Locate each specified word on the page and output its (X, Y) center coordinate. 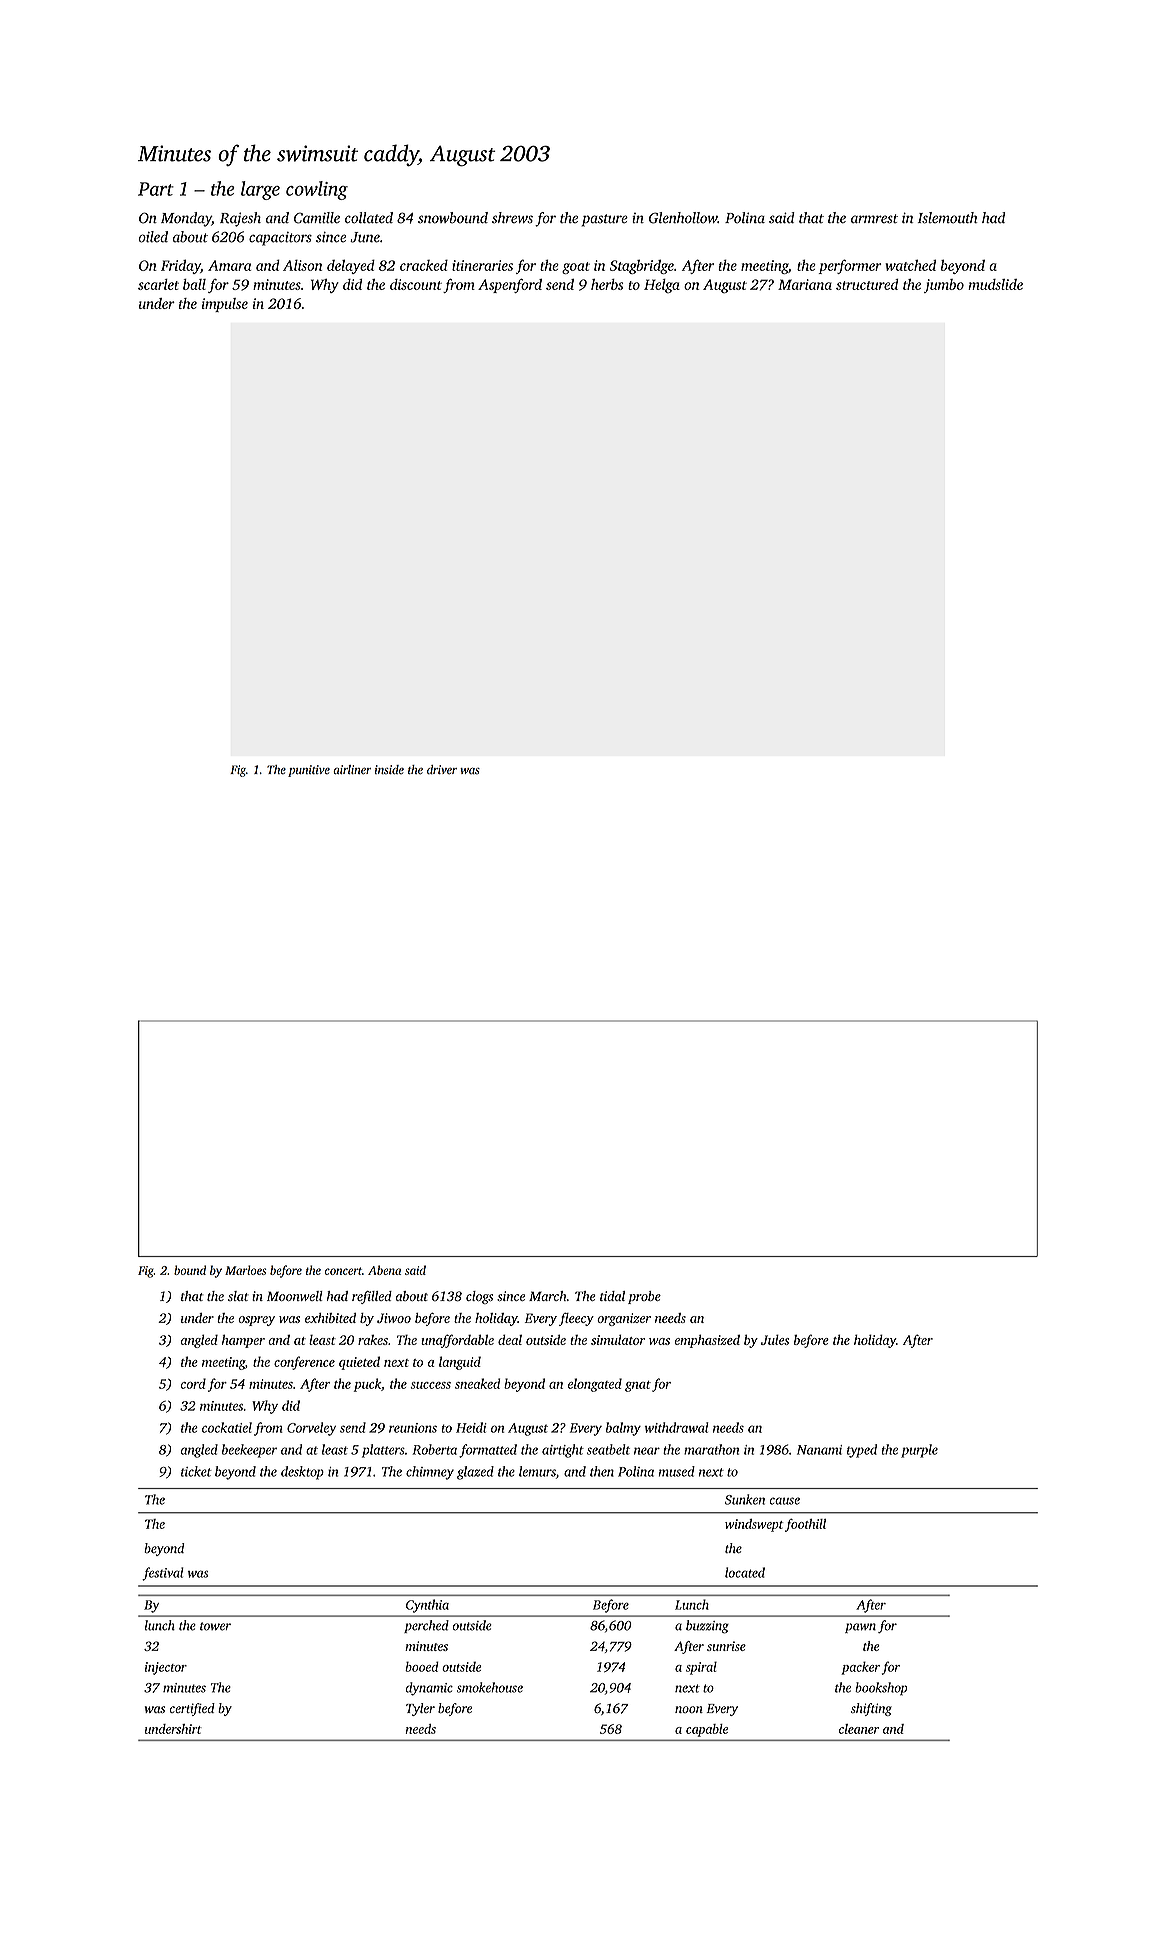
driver (442, 769)
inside (389, 769)
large (260, 190)
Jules (775, 1339)
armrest (874, 219)
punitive (309, 771)
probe (644, 1297)
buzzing (707, 1627)
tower (215, 1626)
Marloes (245, 1270)
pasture (605, 220)
